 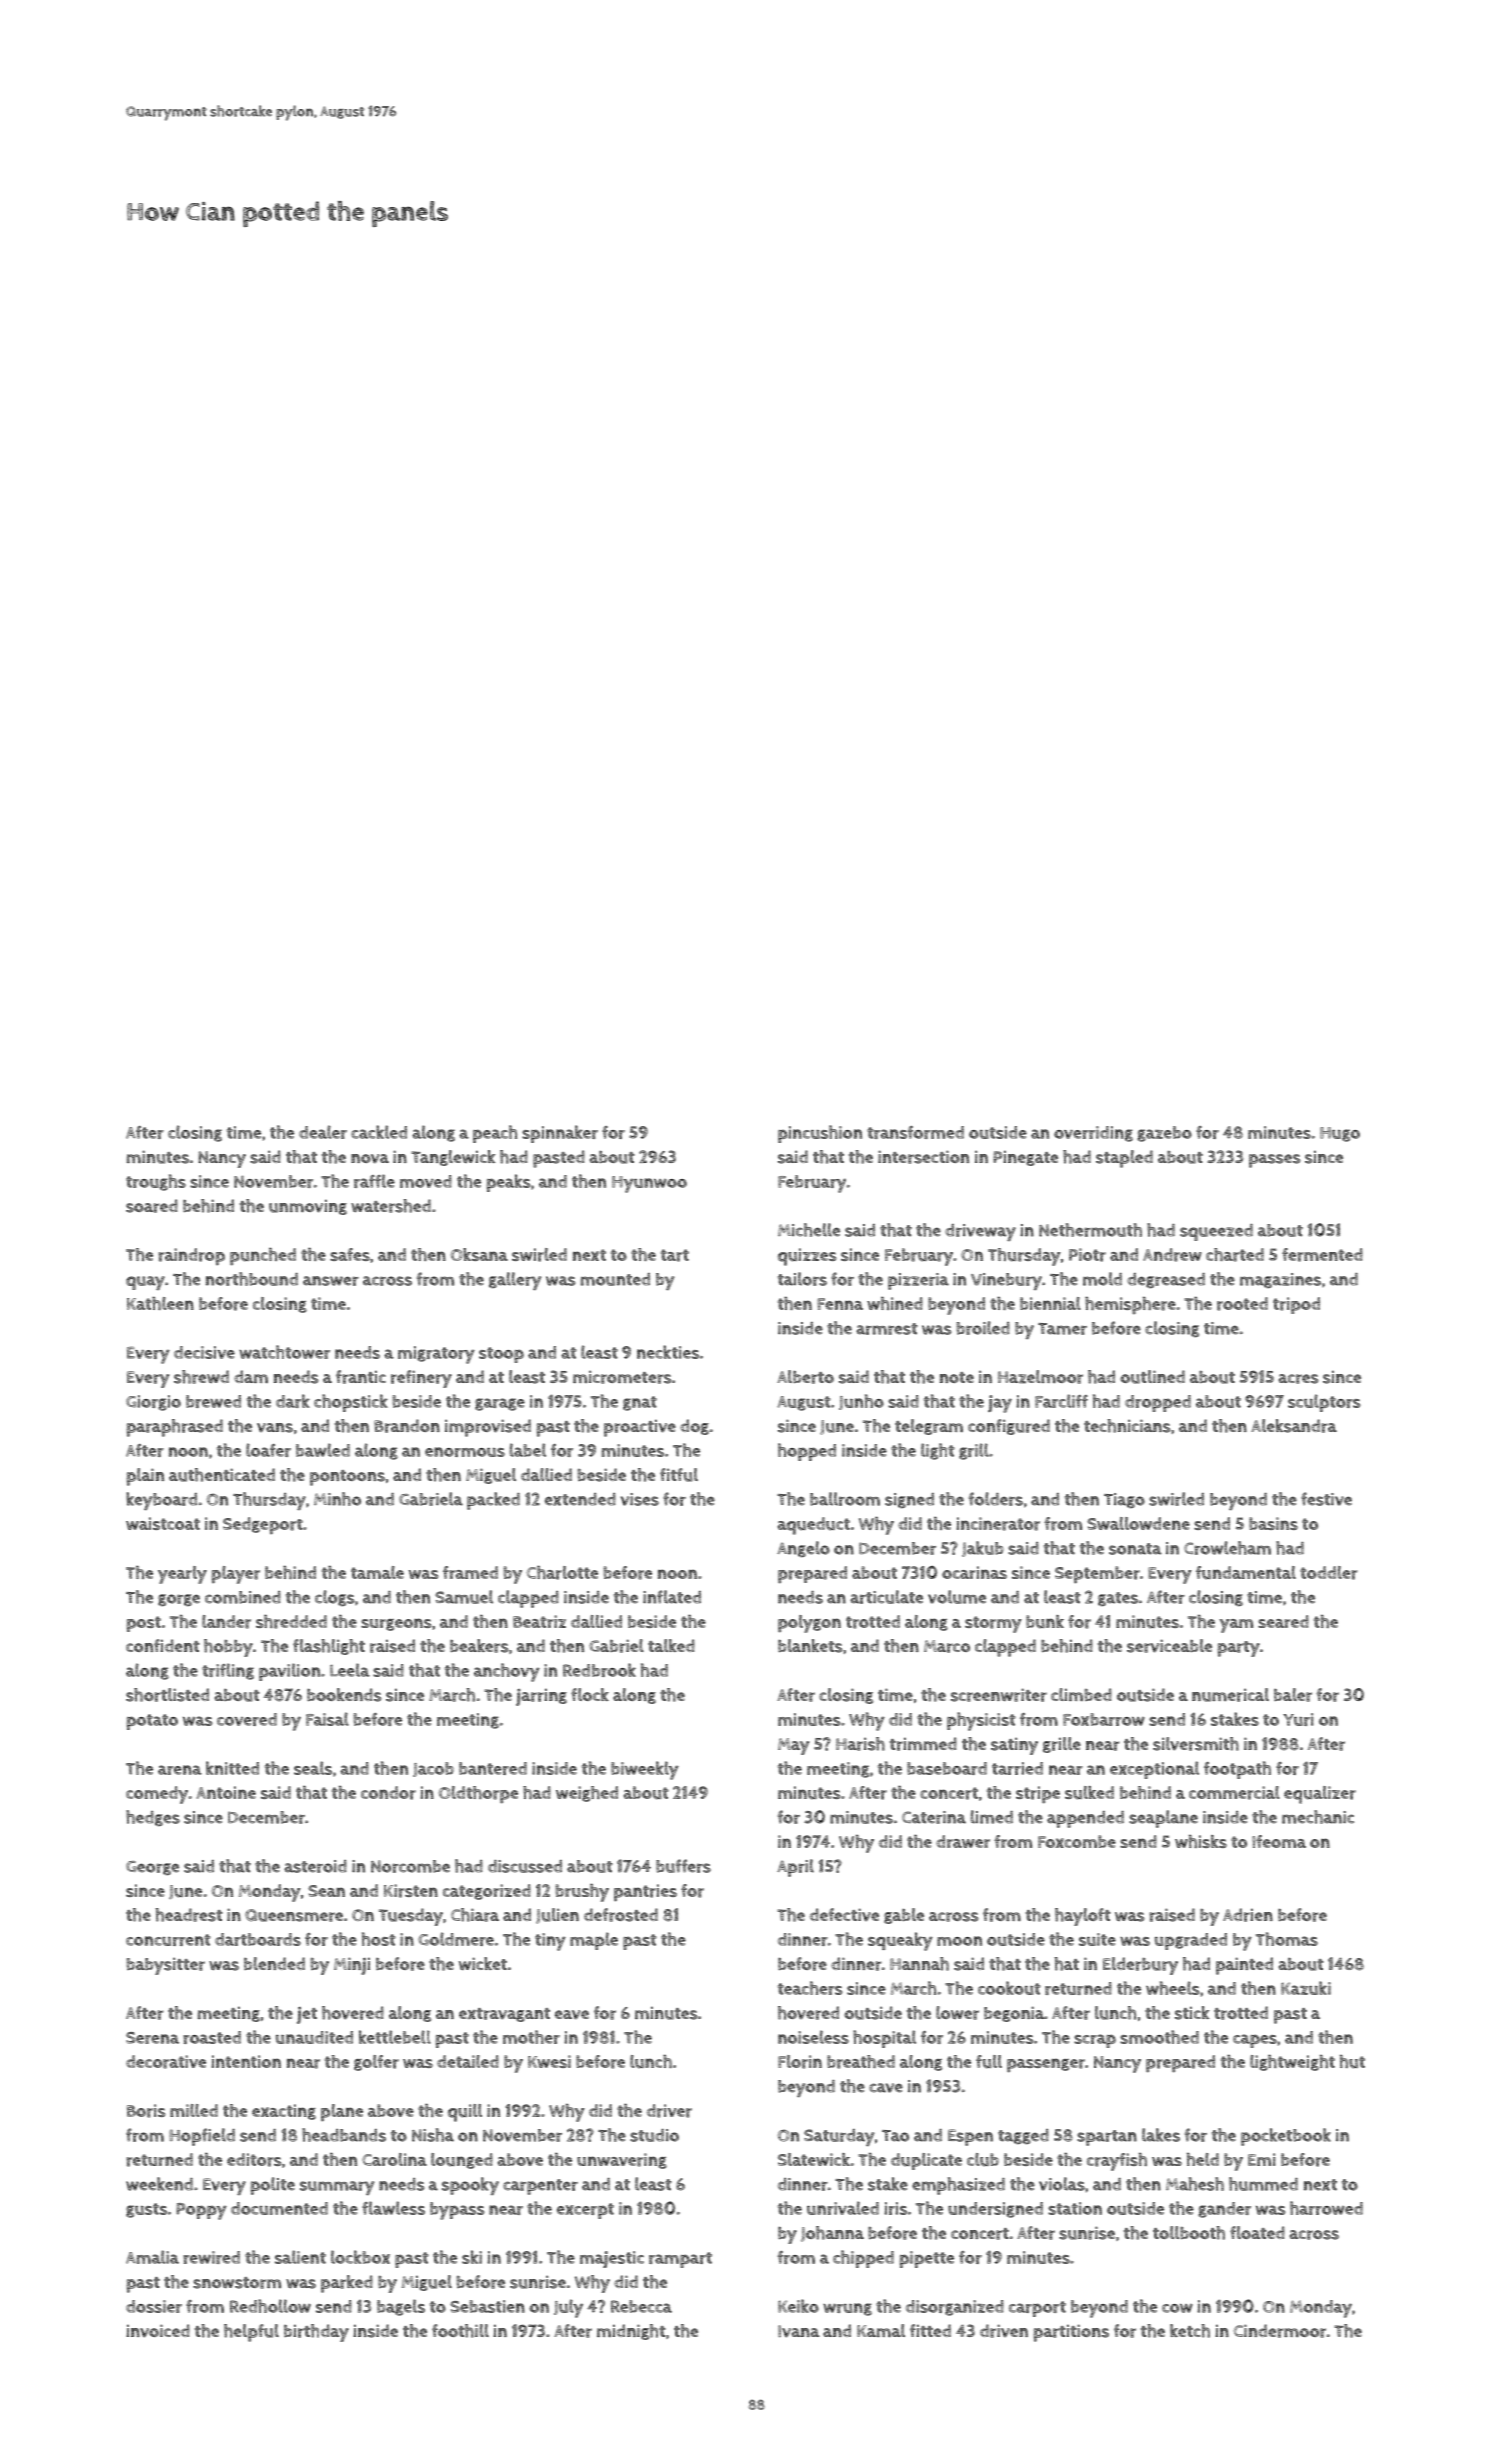 What do you see at coordinates (163, 1523) in the screenshot?
I see `waistcoat` at bounding box center [163, 1523].
